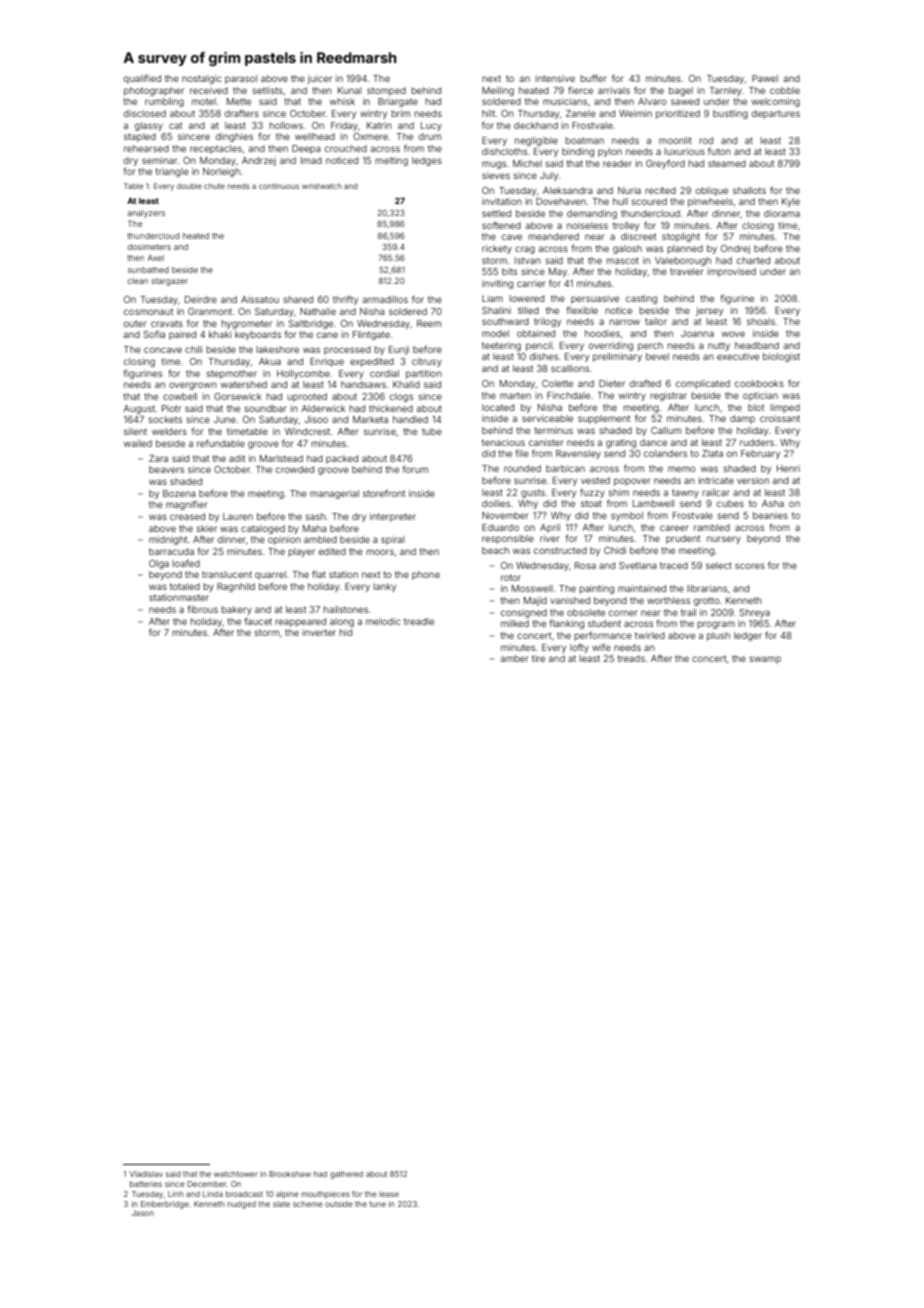  What do you see at coordinates (419, 621) in the screenshot?
I see `treadle` at bounding box center [419, 621].
